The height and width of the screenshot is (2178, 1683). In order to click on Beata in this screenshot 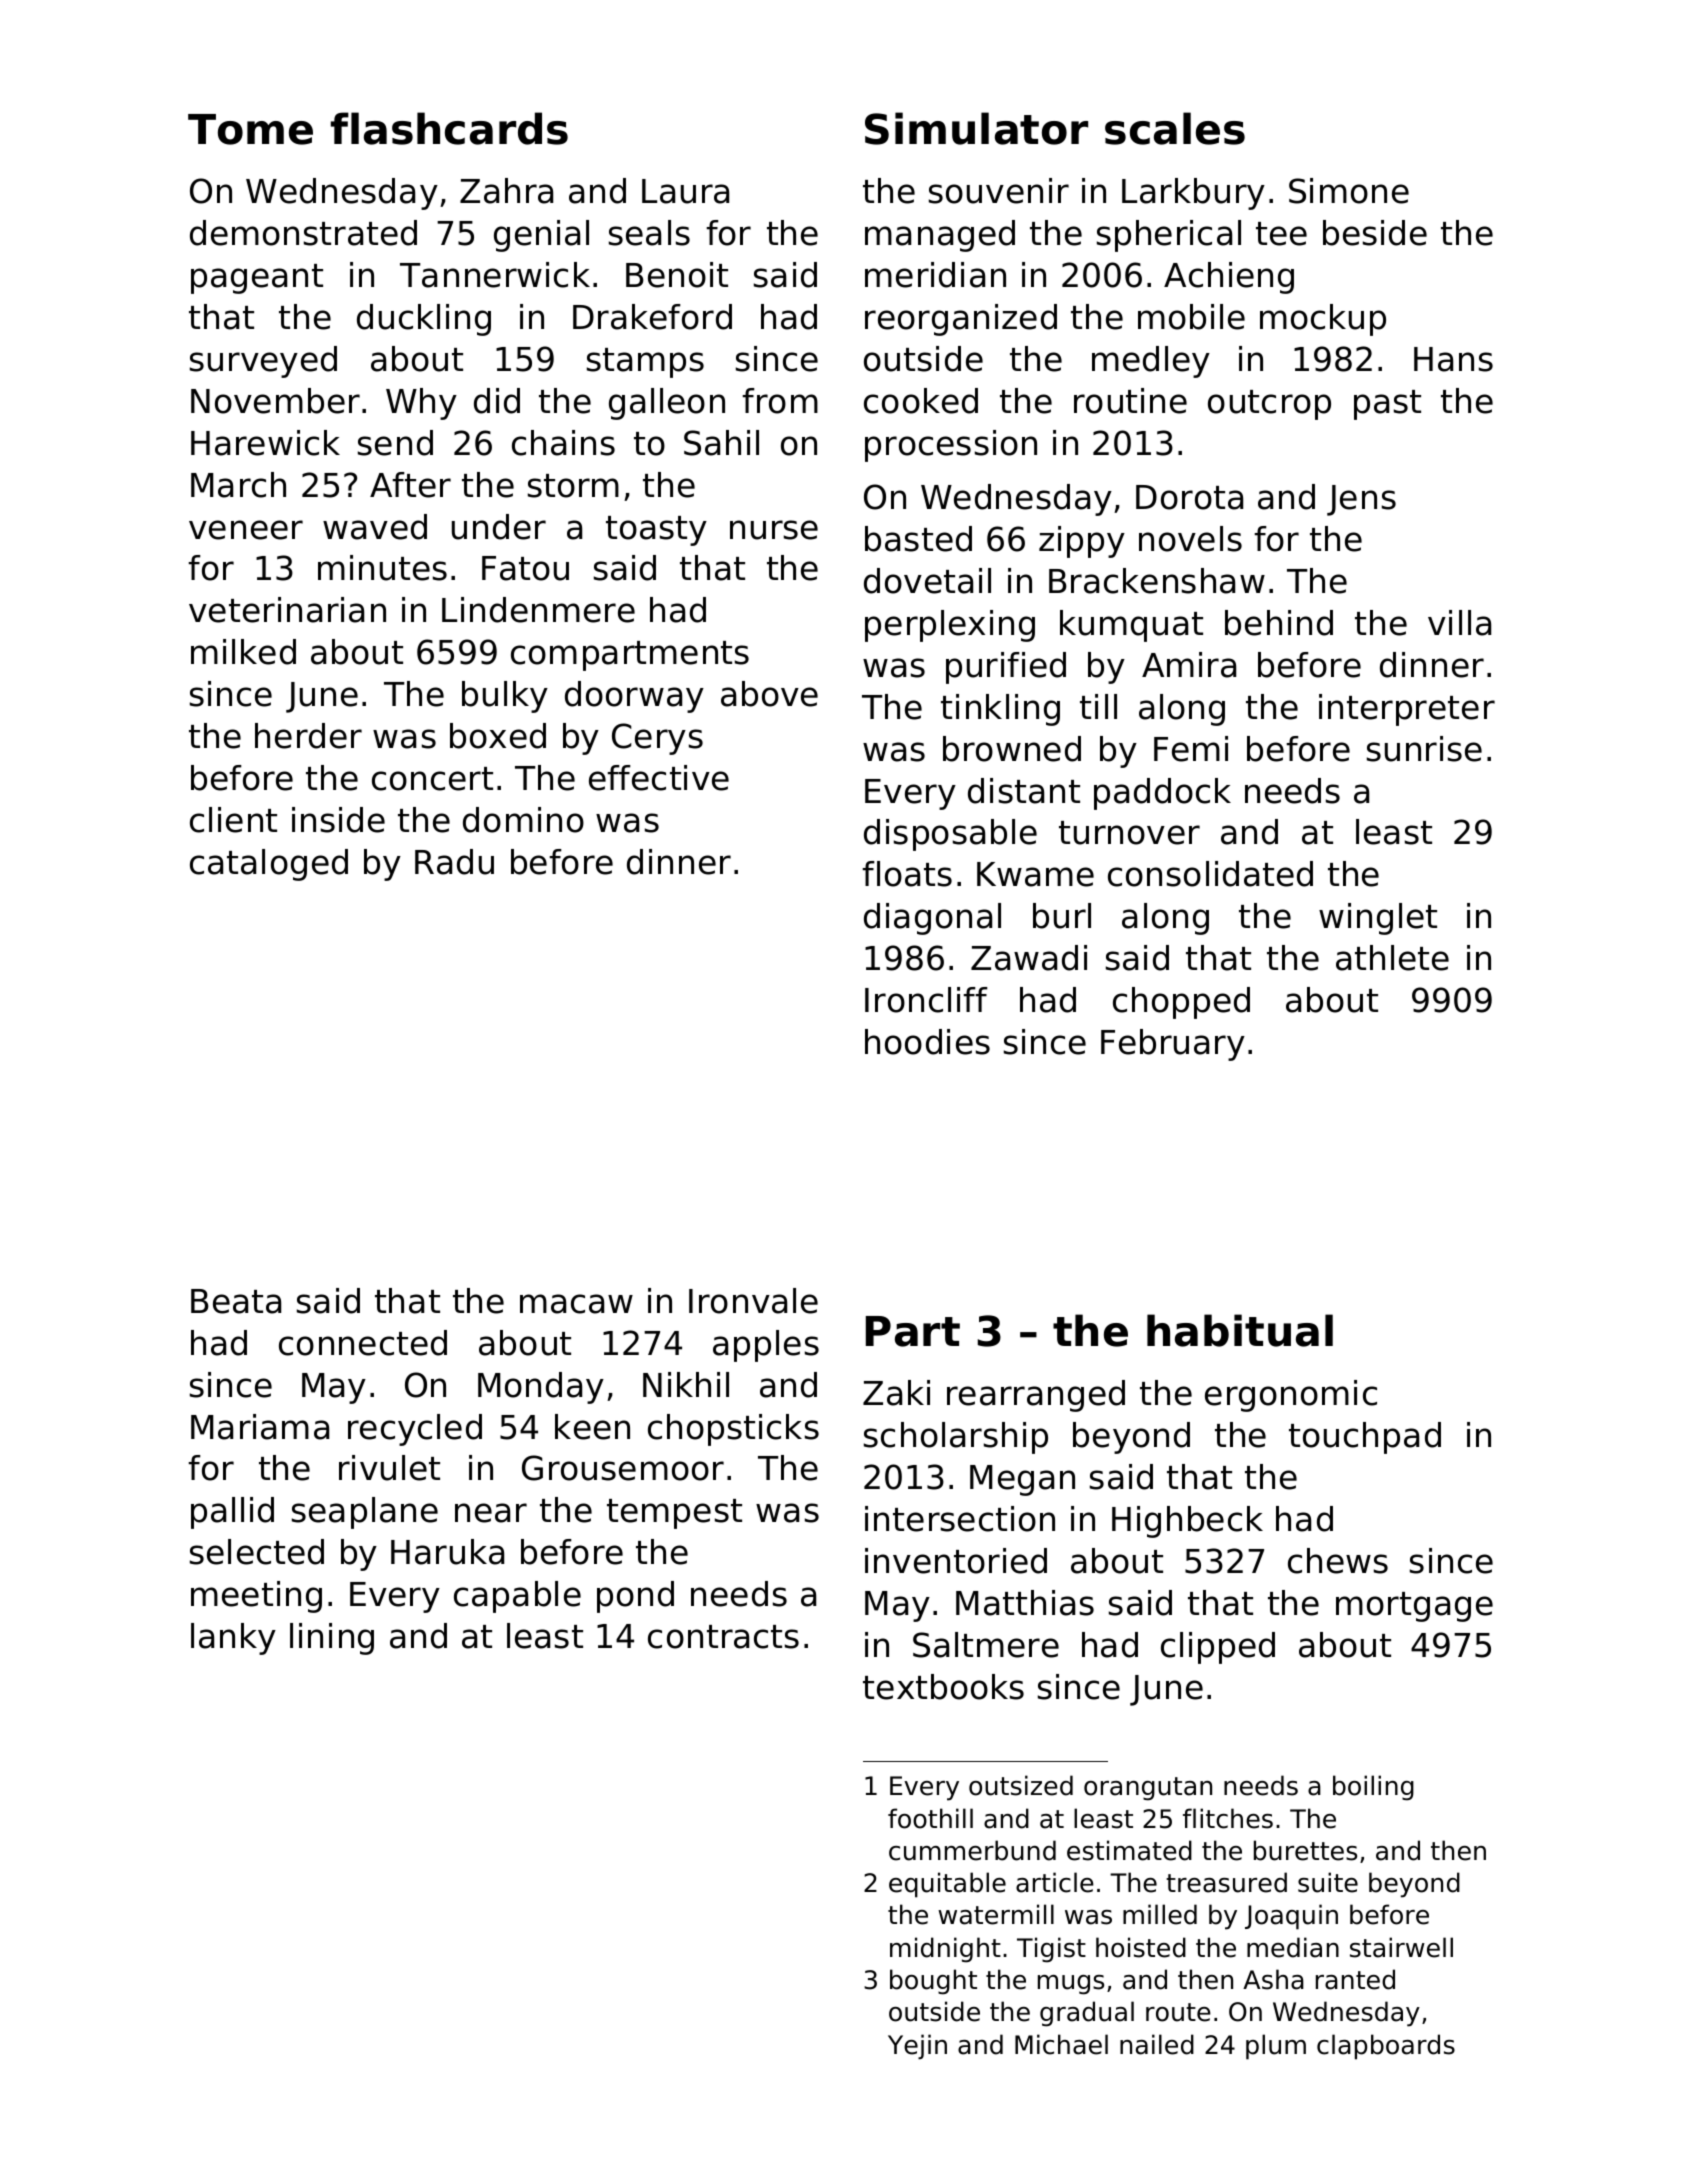, I will do `click(236, 1301)`.
